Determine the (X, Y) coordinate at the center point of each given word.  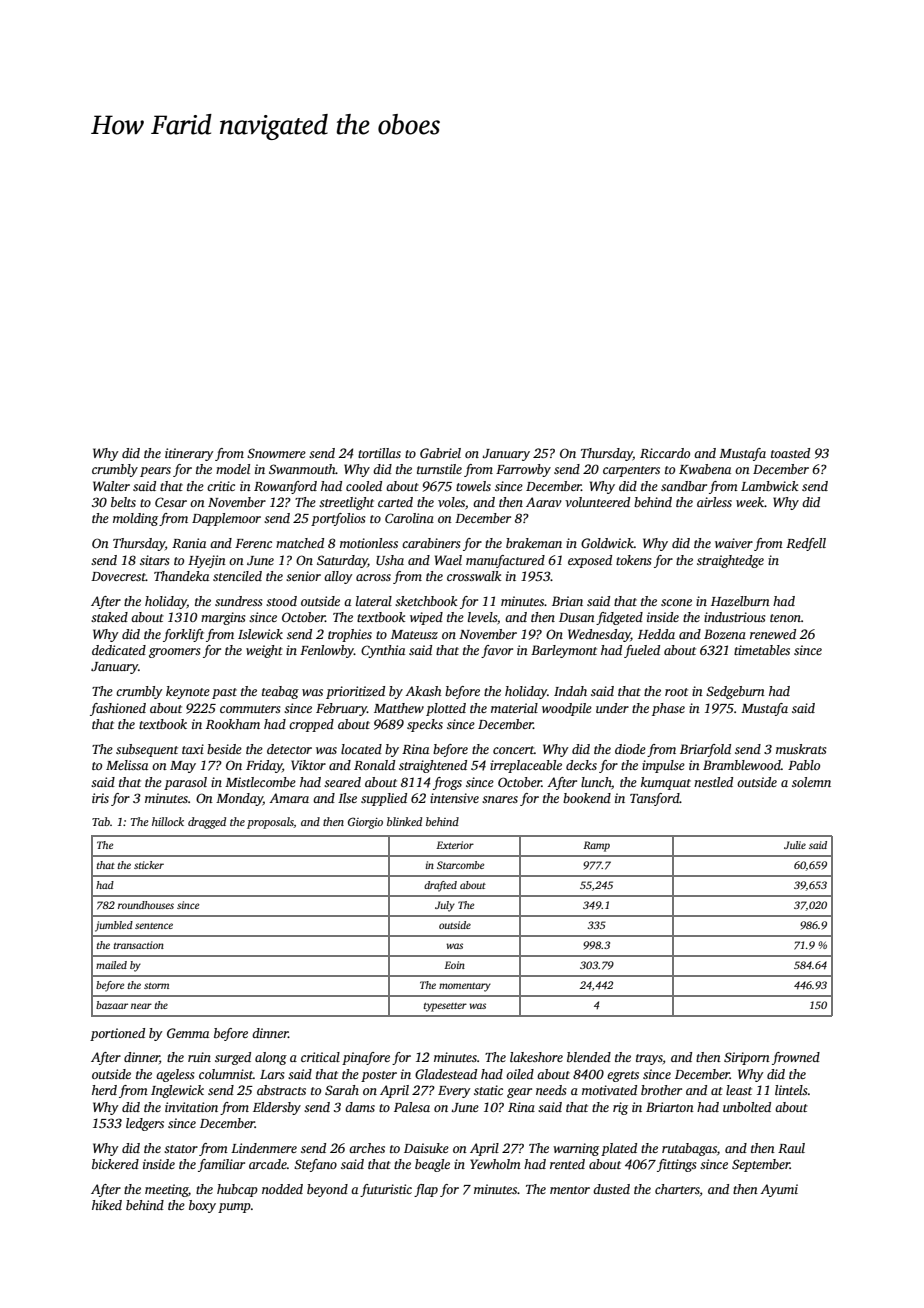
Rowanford (285, 487)
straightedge (730, 561)
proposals (270, 823)
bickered (115, 1164)
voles (451, 502)
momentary (465, 987)
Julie (795, 845)
